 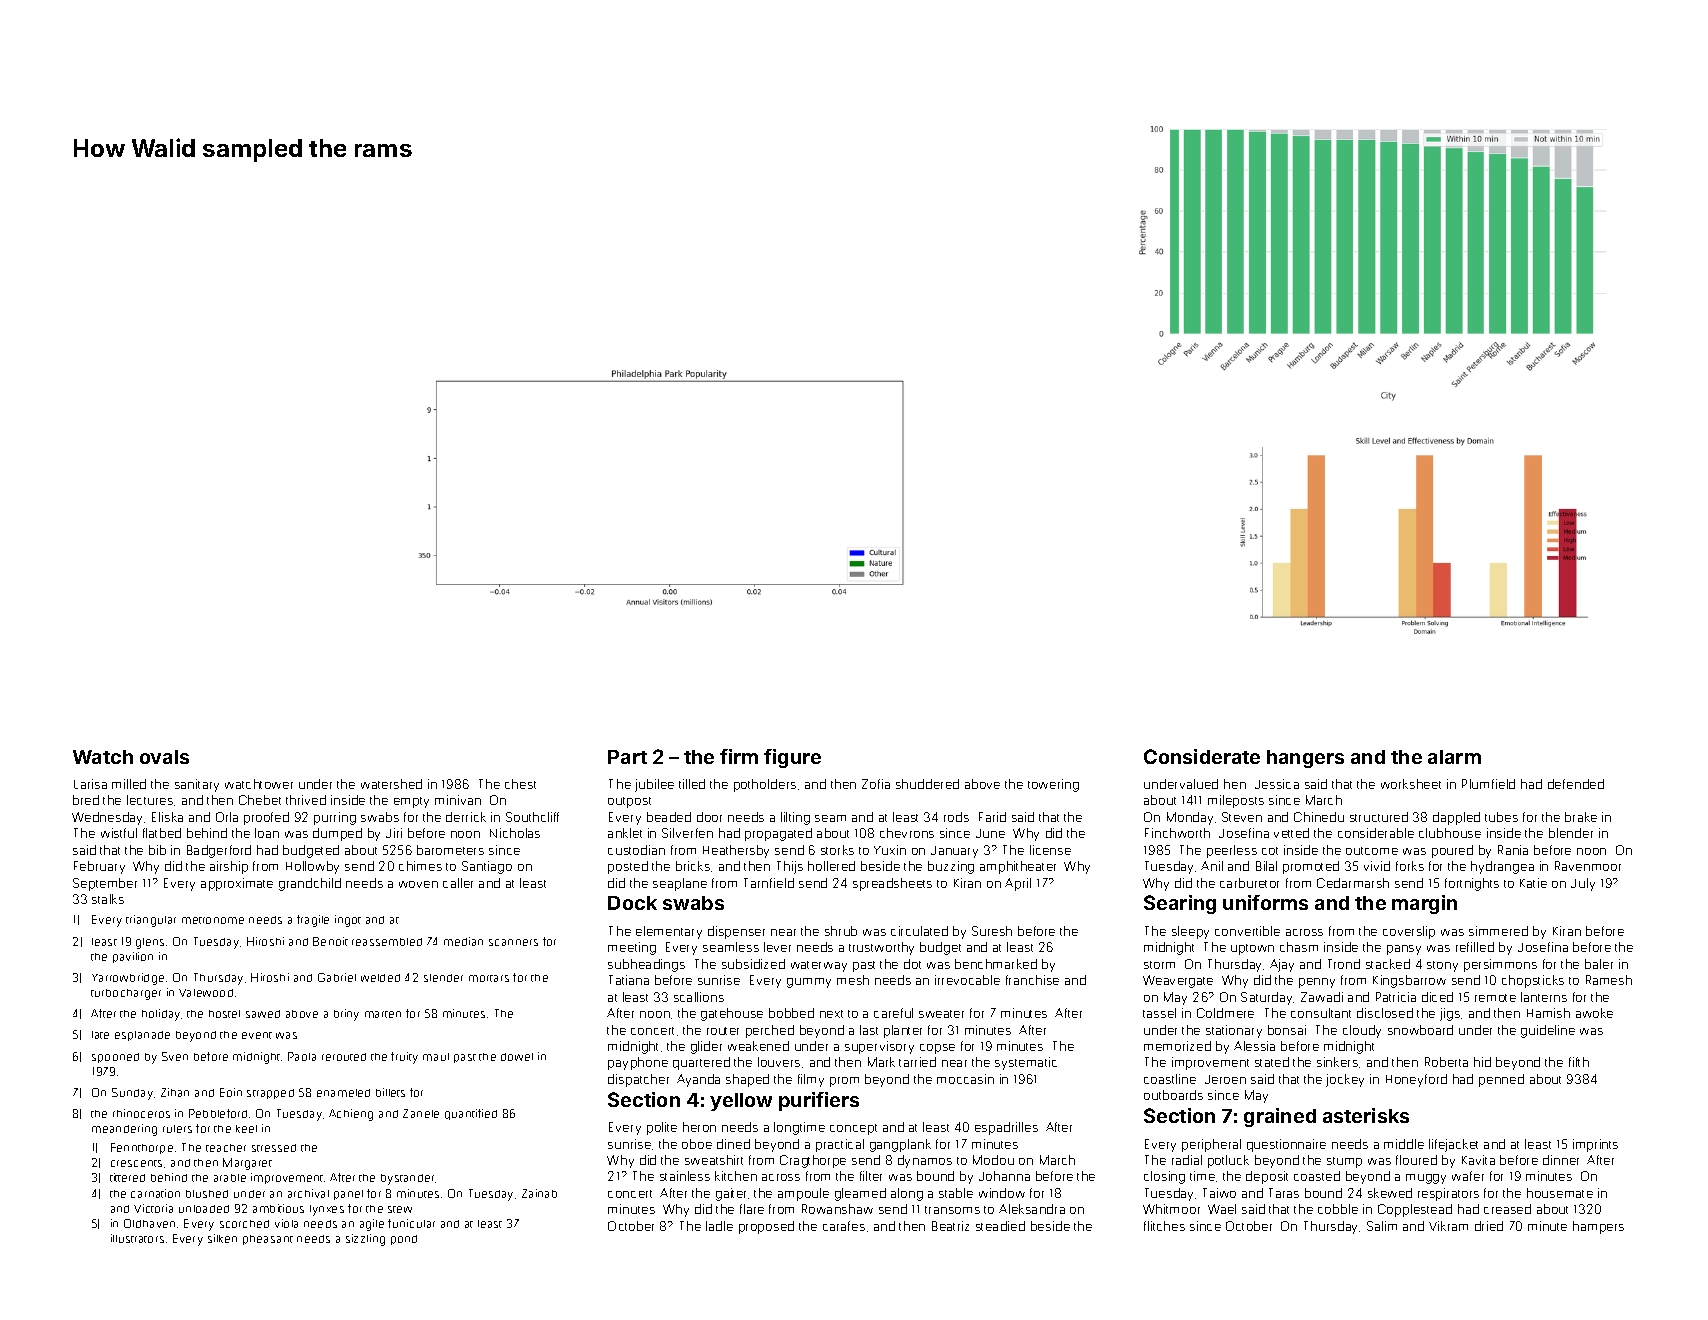 What do you see at coordinates (1053, 785) in the screenshot?
I see `towering` at bounding box center [1053, 785].
